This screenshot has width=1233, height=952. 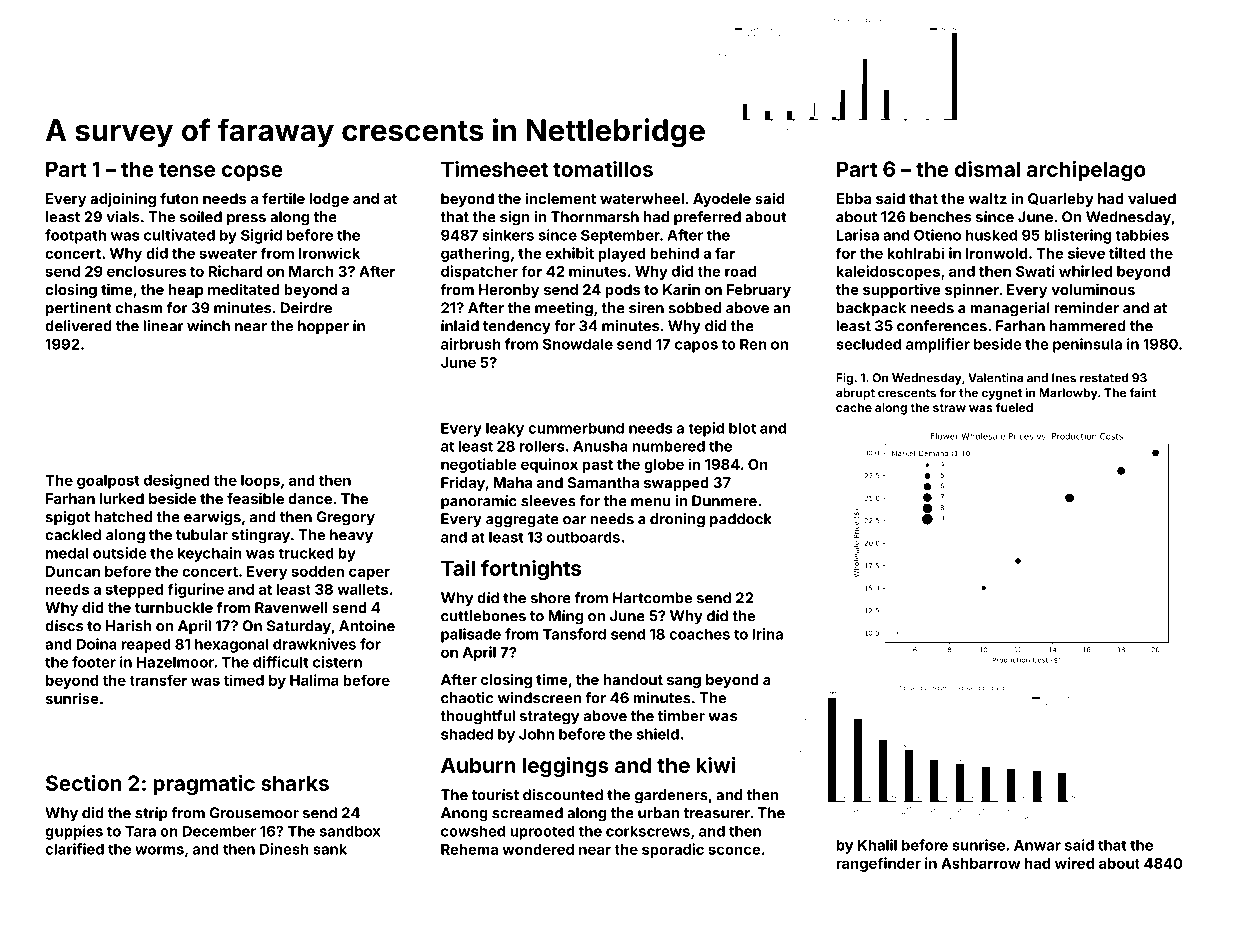 I want to click on Snowdale, so click(x=578, y=344).
